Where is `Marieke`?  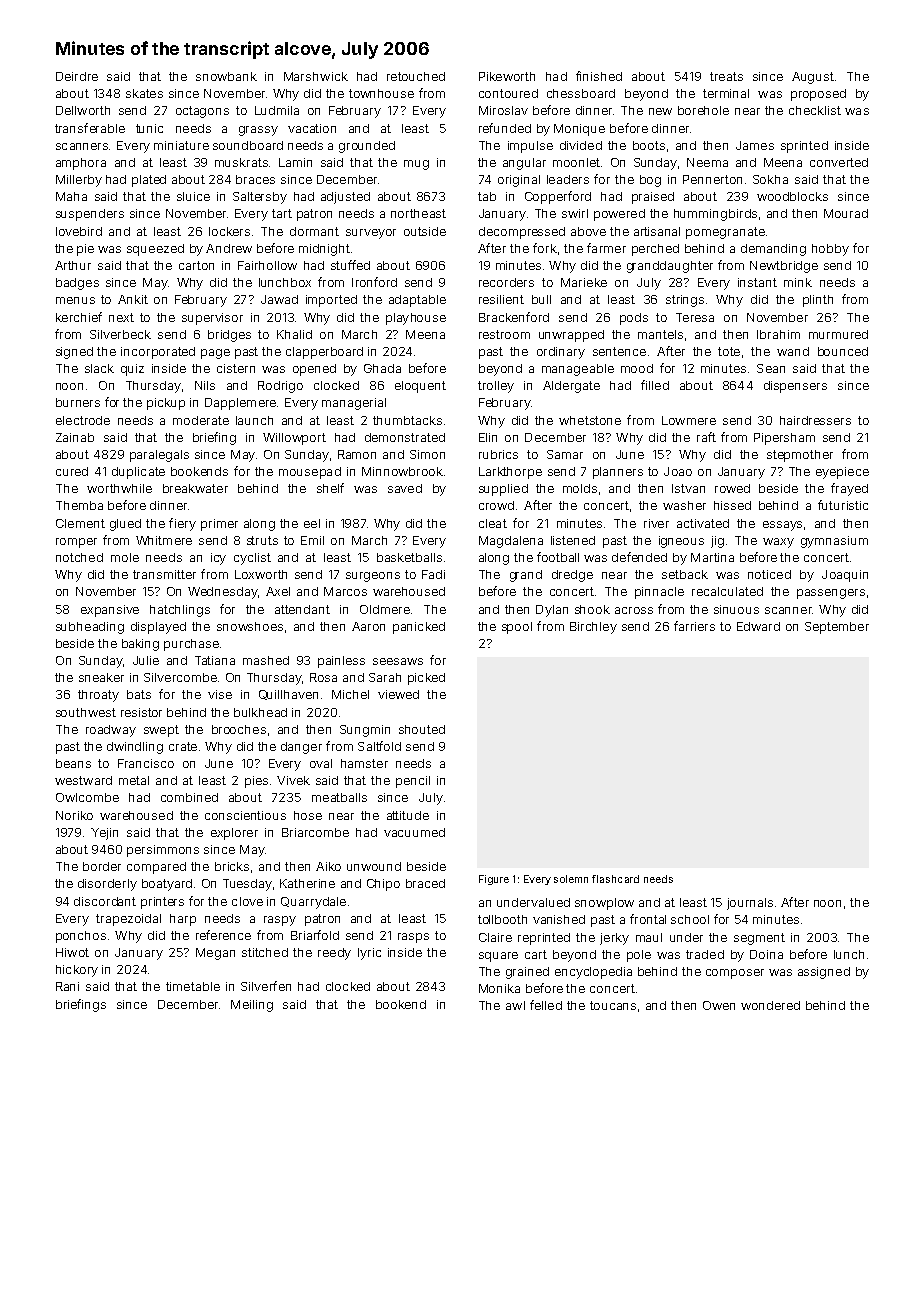
Marieke is located at coordinates (584, 282).
